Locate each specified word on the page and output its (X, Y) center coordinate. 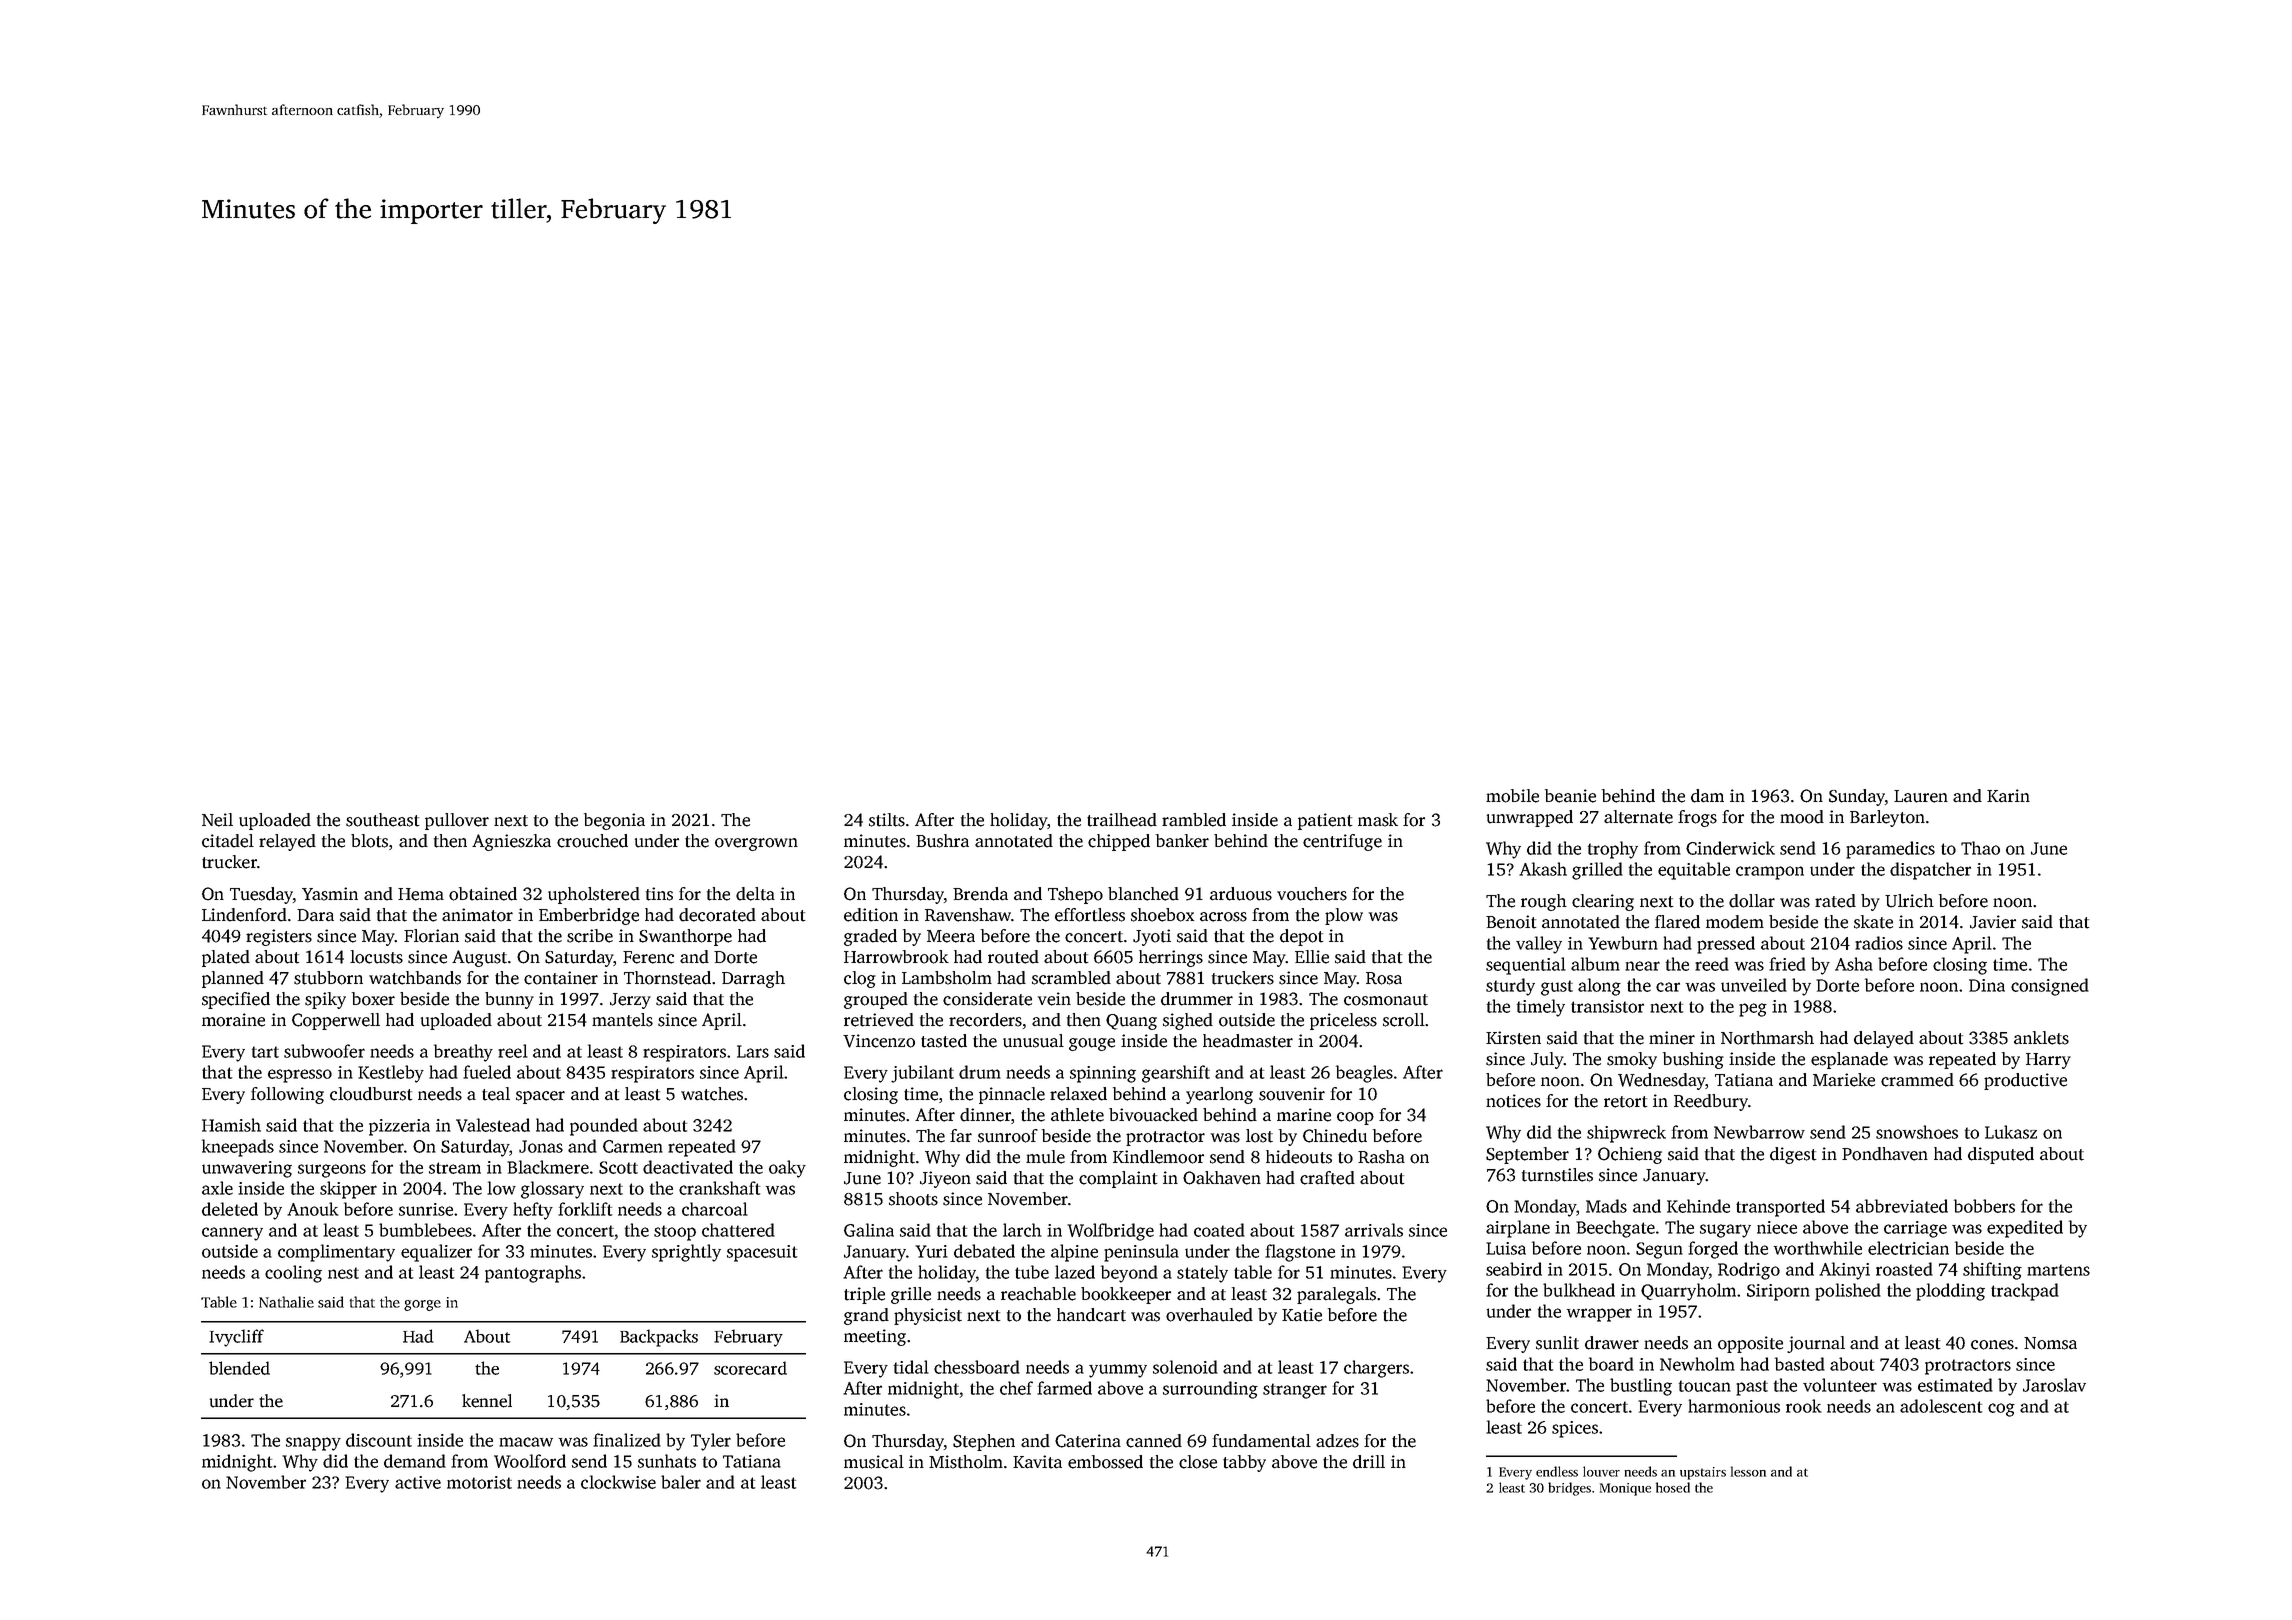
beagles (1364, 1074)
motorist (479, 1482)
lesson (1748, 1471)
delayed (1884, 1039)
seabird (1514, 1269)
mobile (1512, 796)
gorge (422, 1305)
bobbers (1984, 1206)
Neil (217, 820)
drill (1369, 1462)
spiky (325, 1000)
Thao (1980, 848)
